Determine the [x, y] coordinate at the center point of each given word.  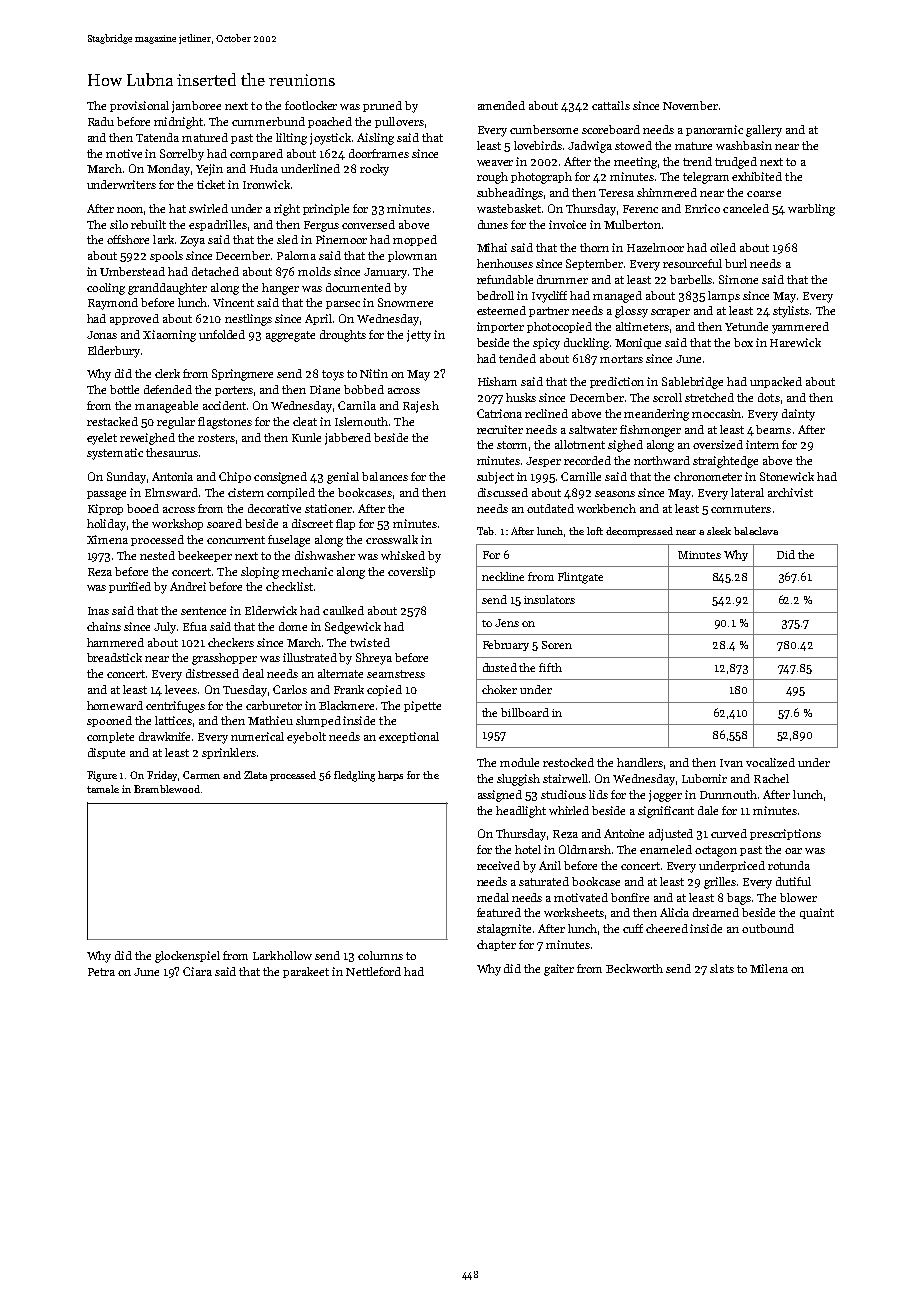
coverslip [411, 572]
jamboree [196, 107]
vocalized [770, 762]
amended [501, 105]
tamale [103, 789]
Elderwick [271, 610]
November [690, 105]
